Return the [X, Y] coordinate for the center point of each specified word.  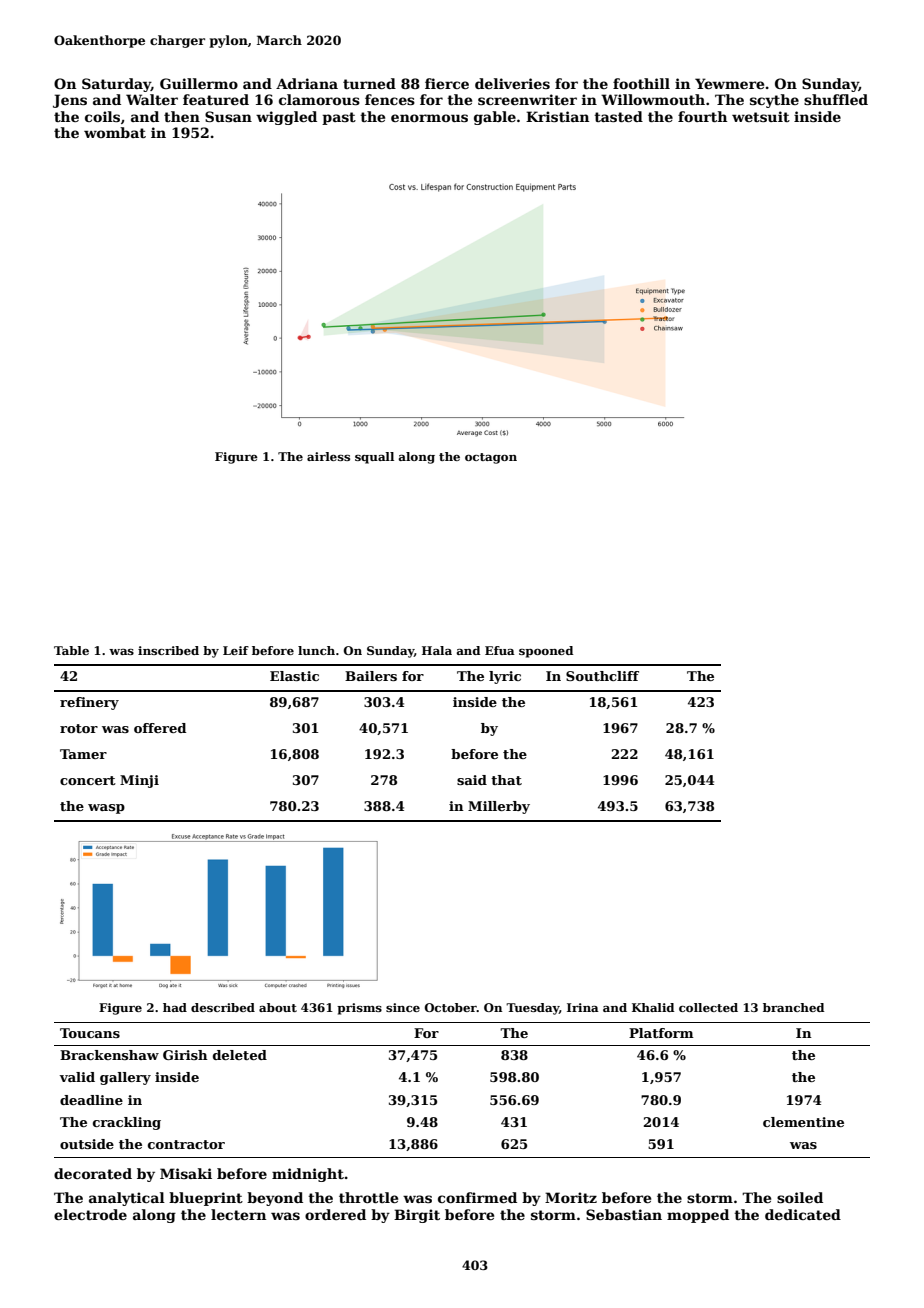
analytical [127, 1199]
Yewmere [729, 83]
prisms [359, 1009]
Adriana [307, 83]
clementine [803, 1122]
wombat [115, 132]
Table [71, 650]
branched [794, 1007]
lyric [505, 677]
